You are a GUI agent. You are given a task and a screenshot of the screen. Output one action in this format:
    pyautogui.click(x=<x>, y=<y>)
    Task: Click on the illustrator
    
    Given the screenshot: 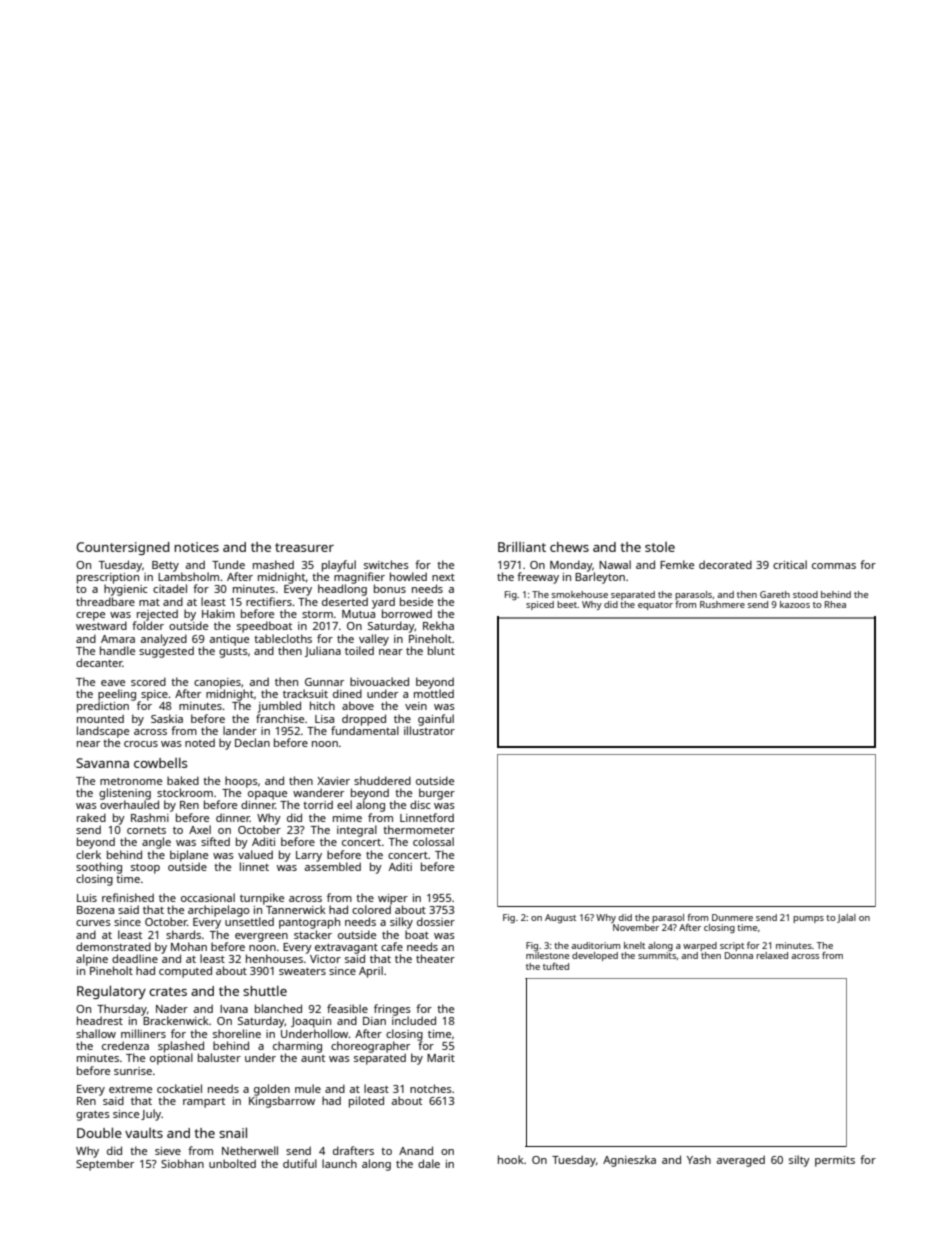 What is the action you would take?
    pyautogui.click(x=429, y=730)
